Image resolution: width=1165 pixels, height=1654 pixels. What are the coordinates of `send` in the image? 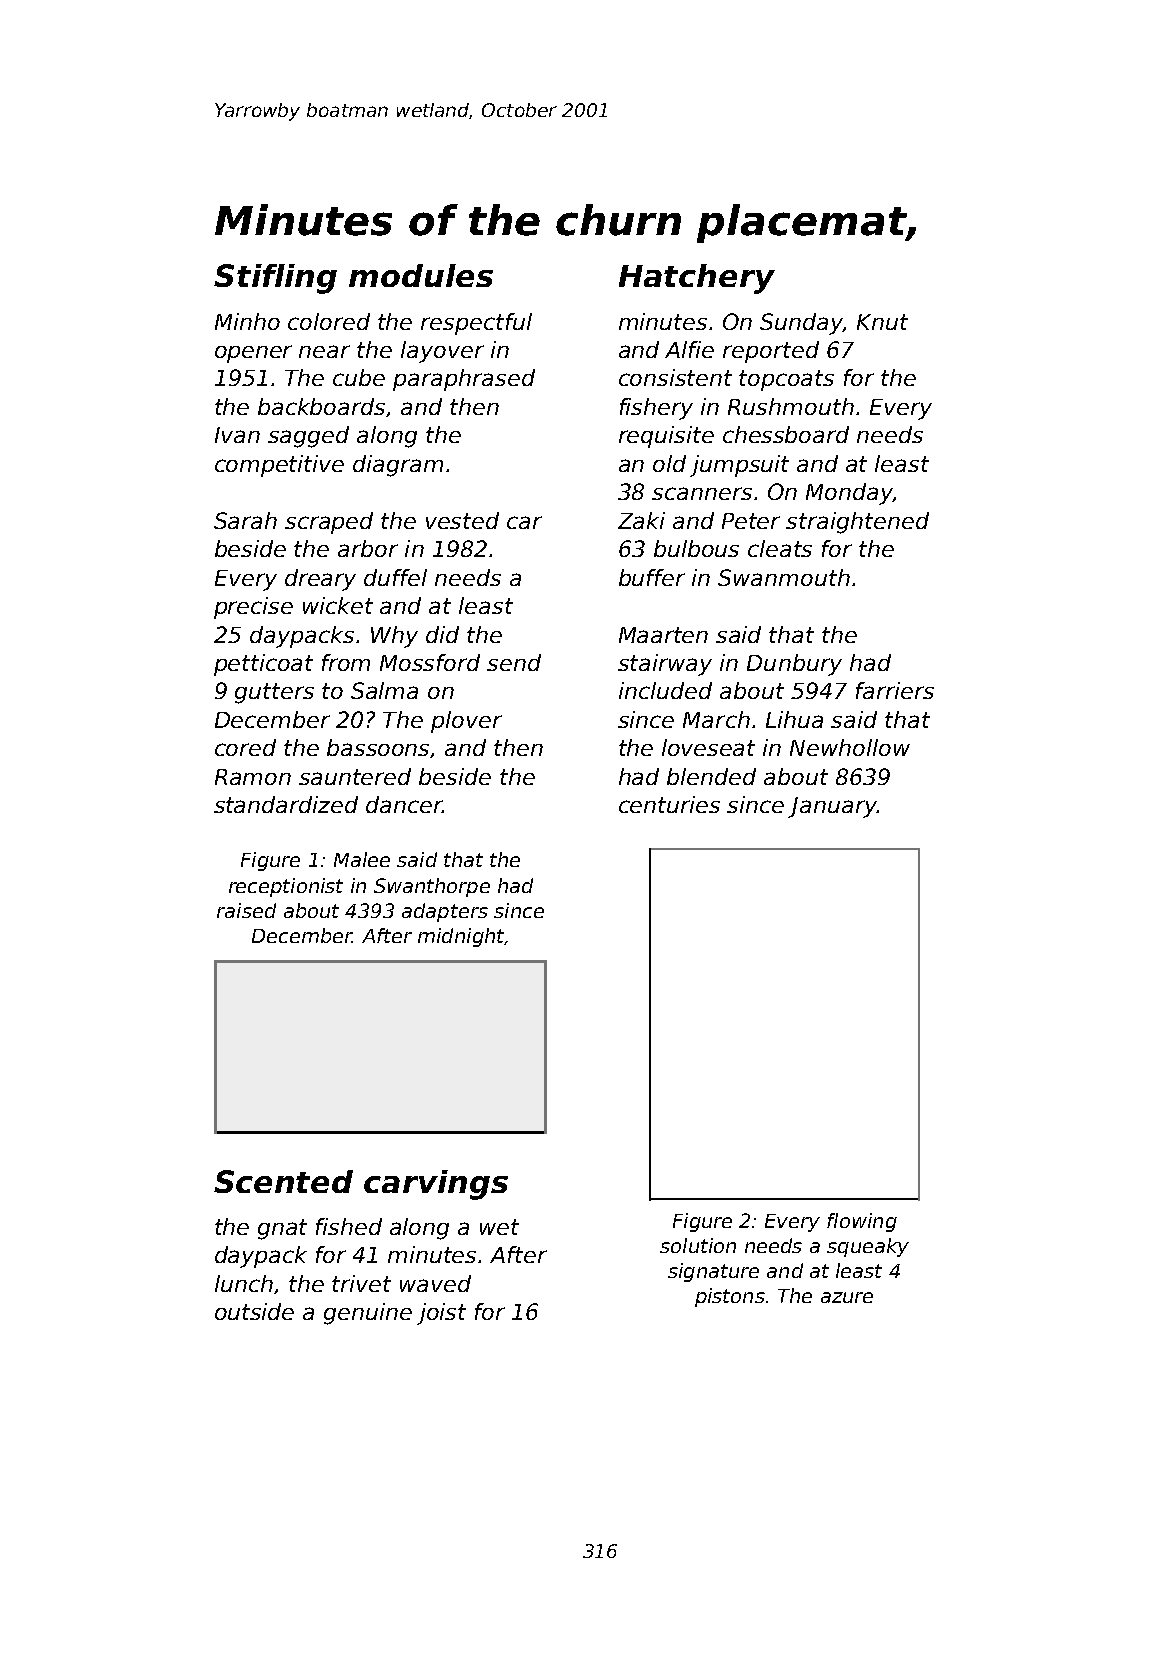 It's located at (514, 662).
